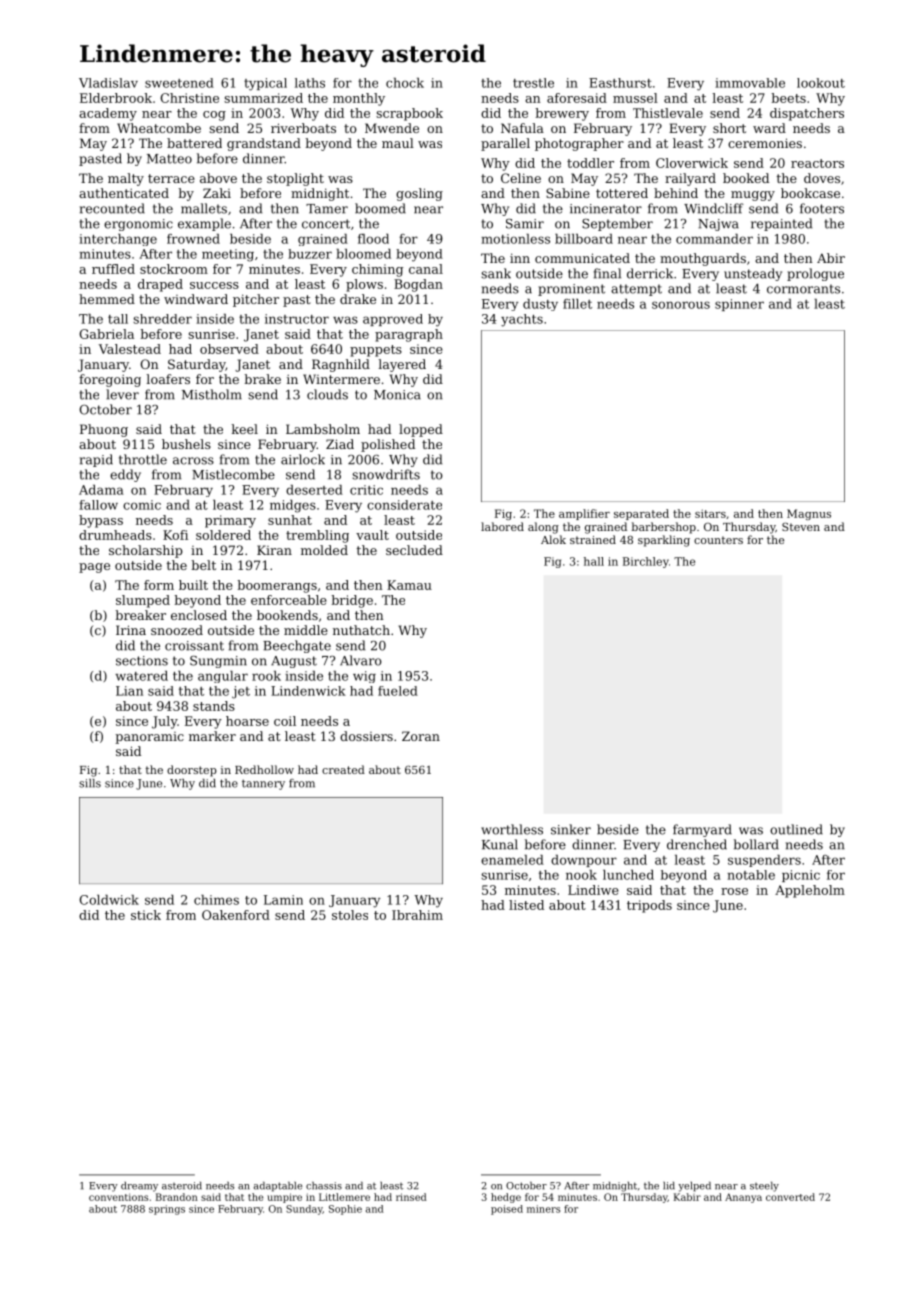  I want to click on considerate, so click(404, 505).
